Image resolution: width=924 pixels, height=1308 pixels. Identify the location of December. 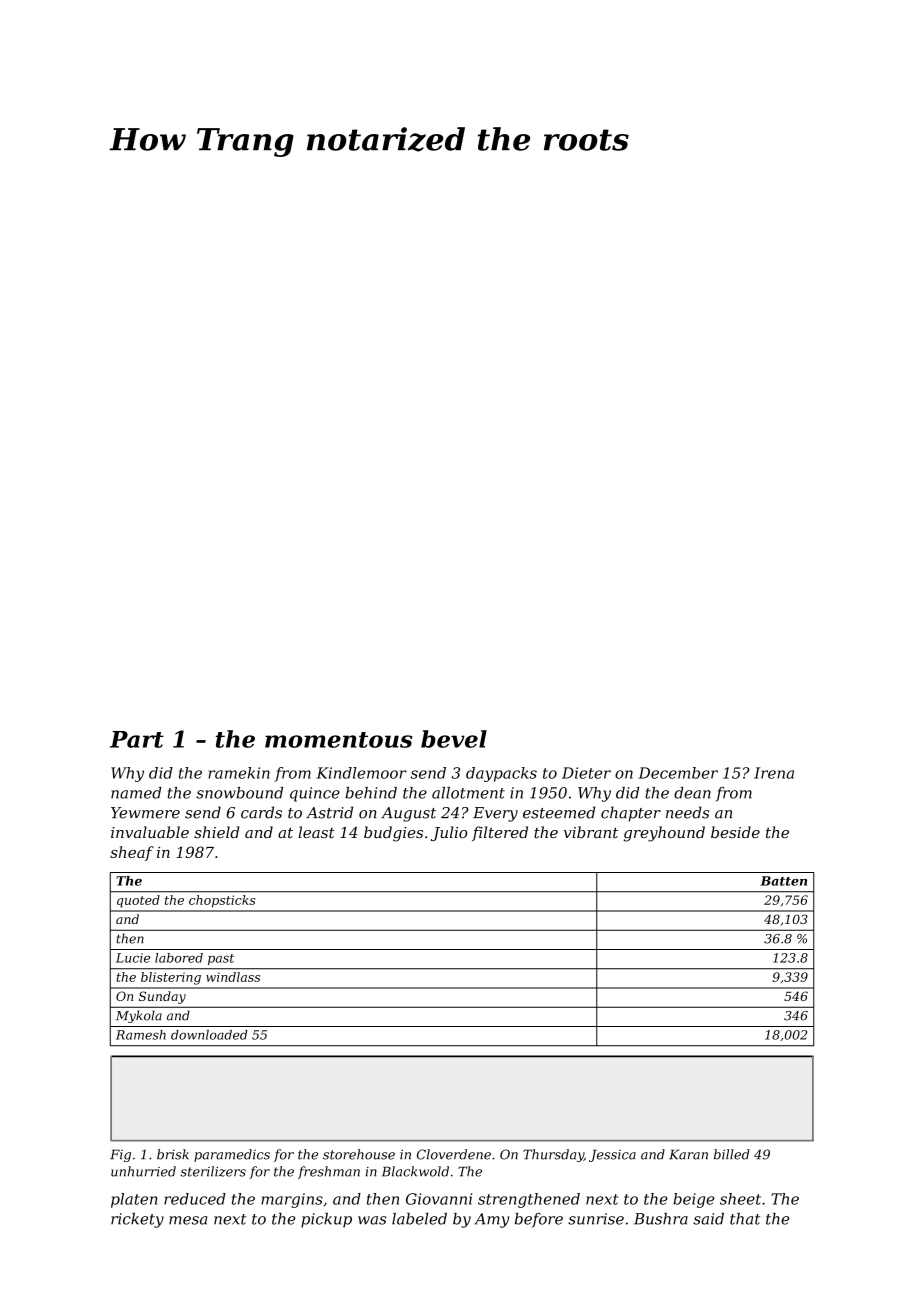
(678, 773).
